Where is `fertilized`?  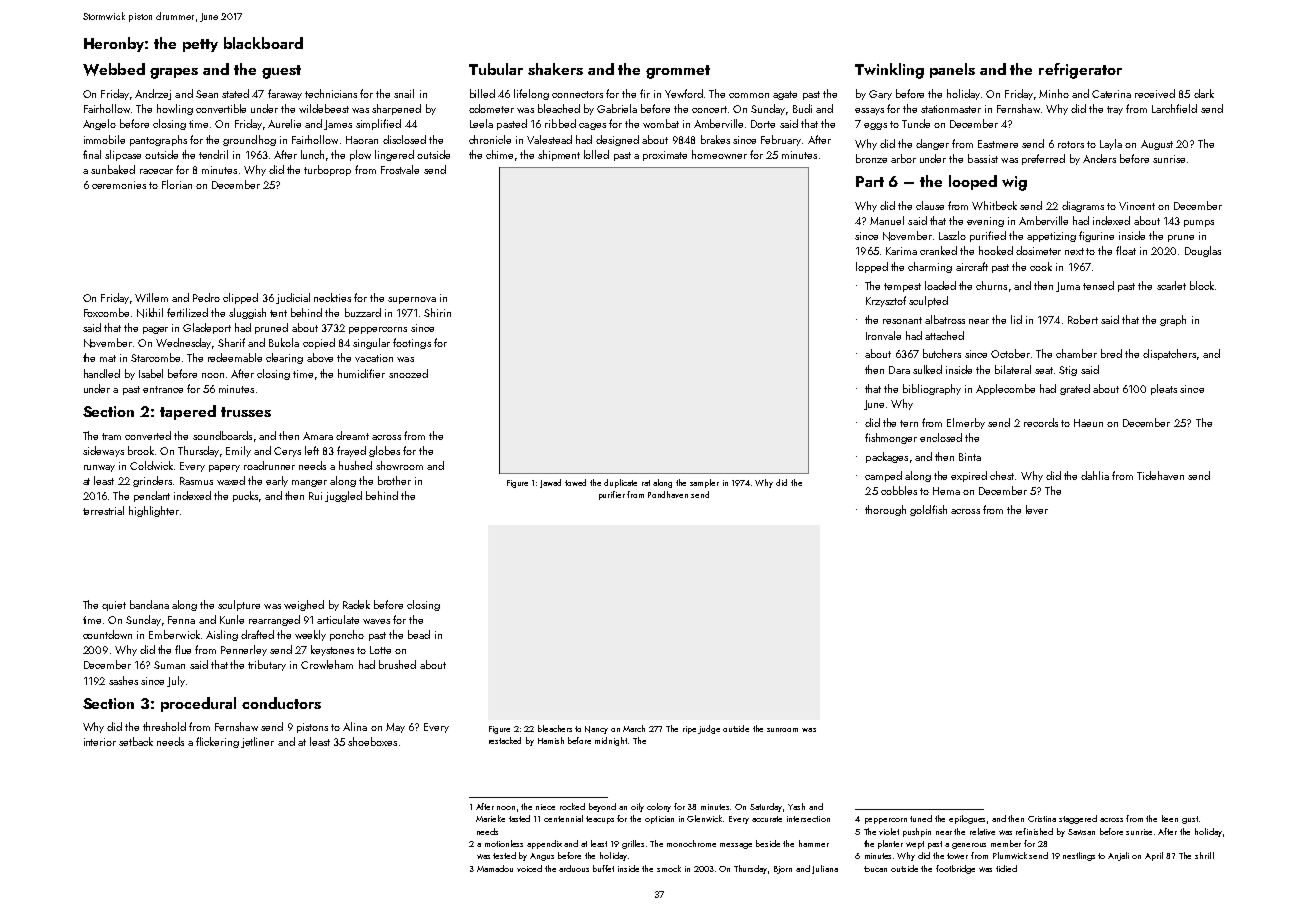
fertilized is located at coordinates (187, 312).
